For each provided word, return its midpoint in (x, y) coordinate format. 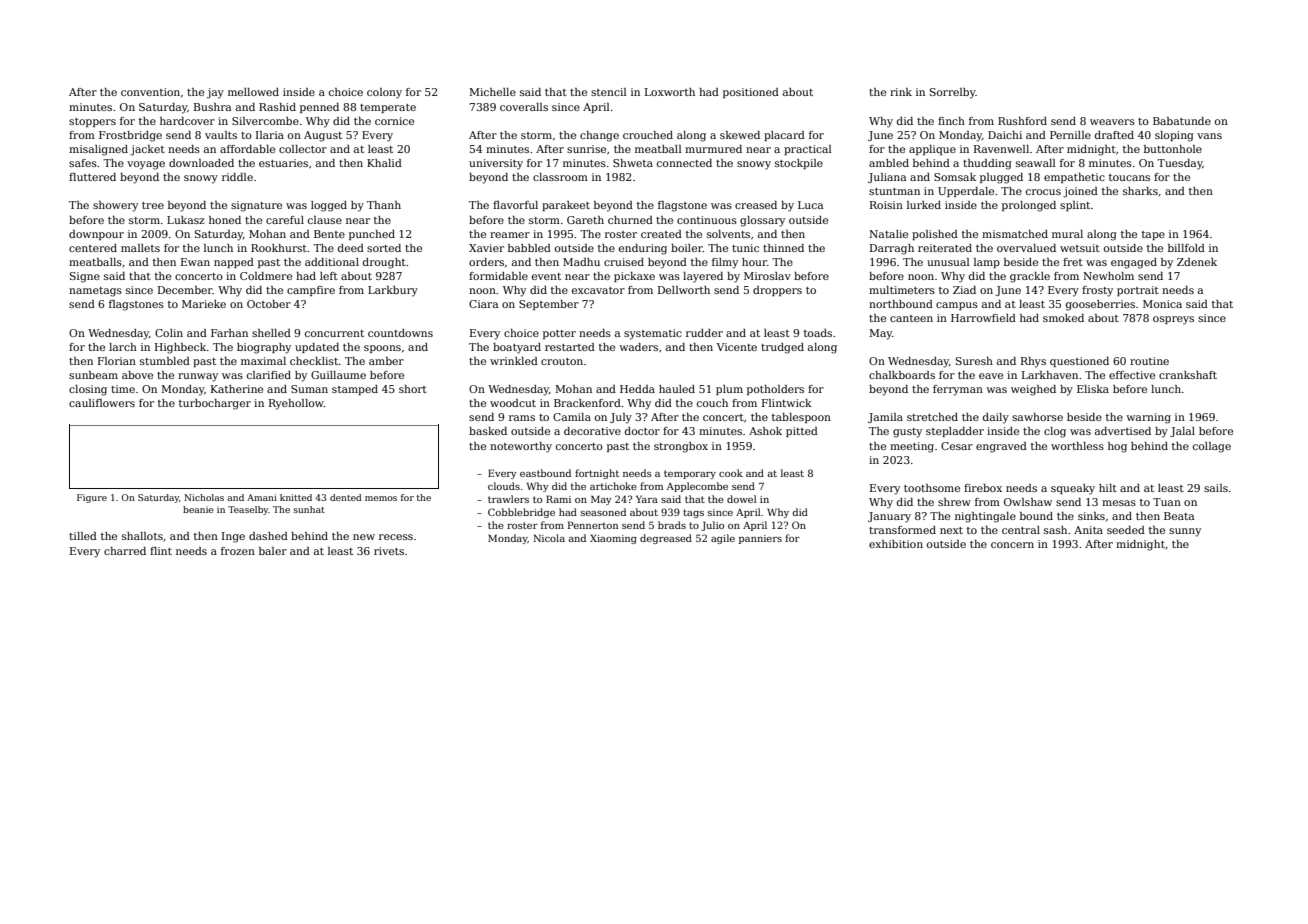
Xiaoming (613, 539)
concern (1012, 545)
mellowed (253, 92)
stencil (609, 92)
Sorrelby (953, 93)
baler (273, 551)
